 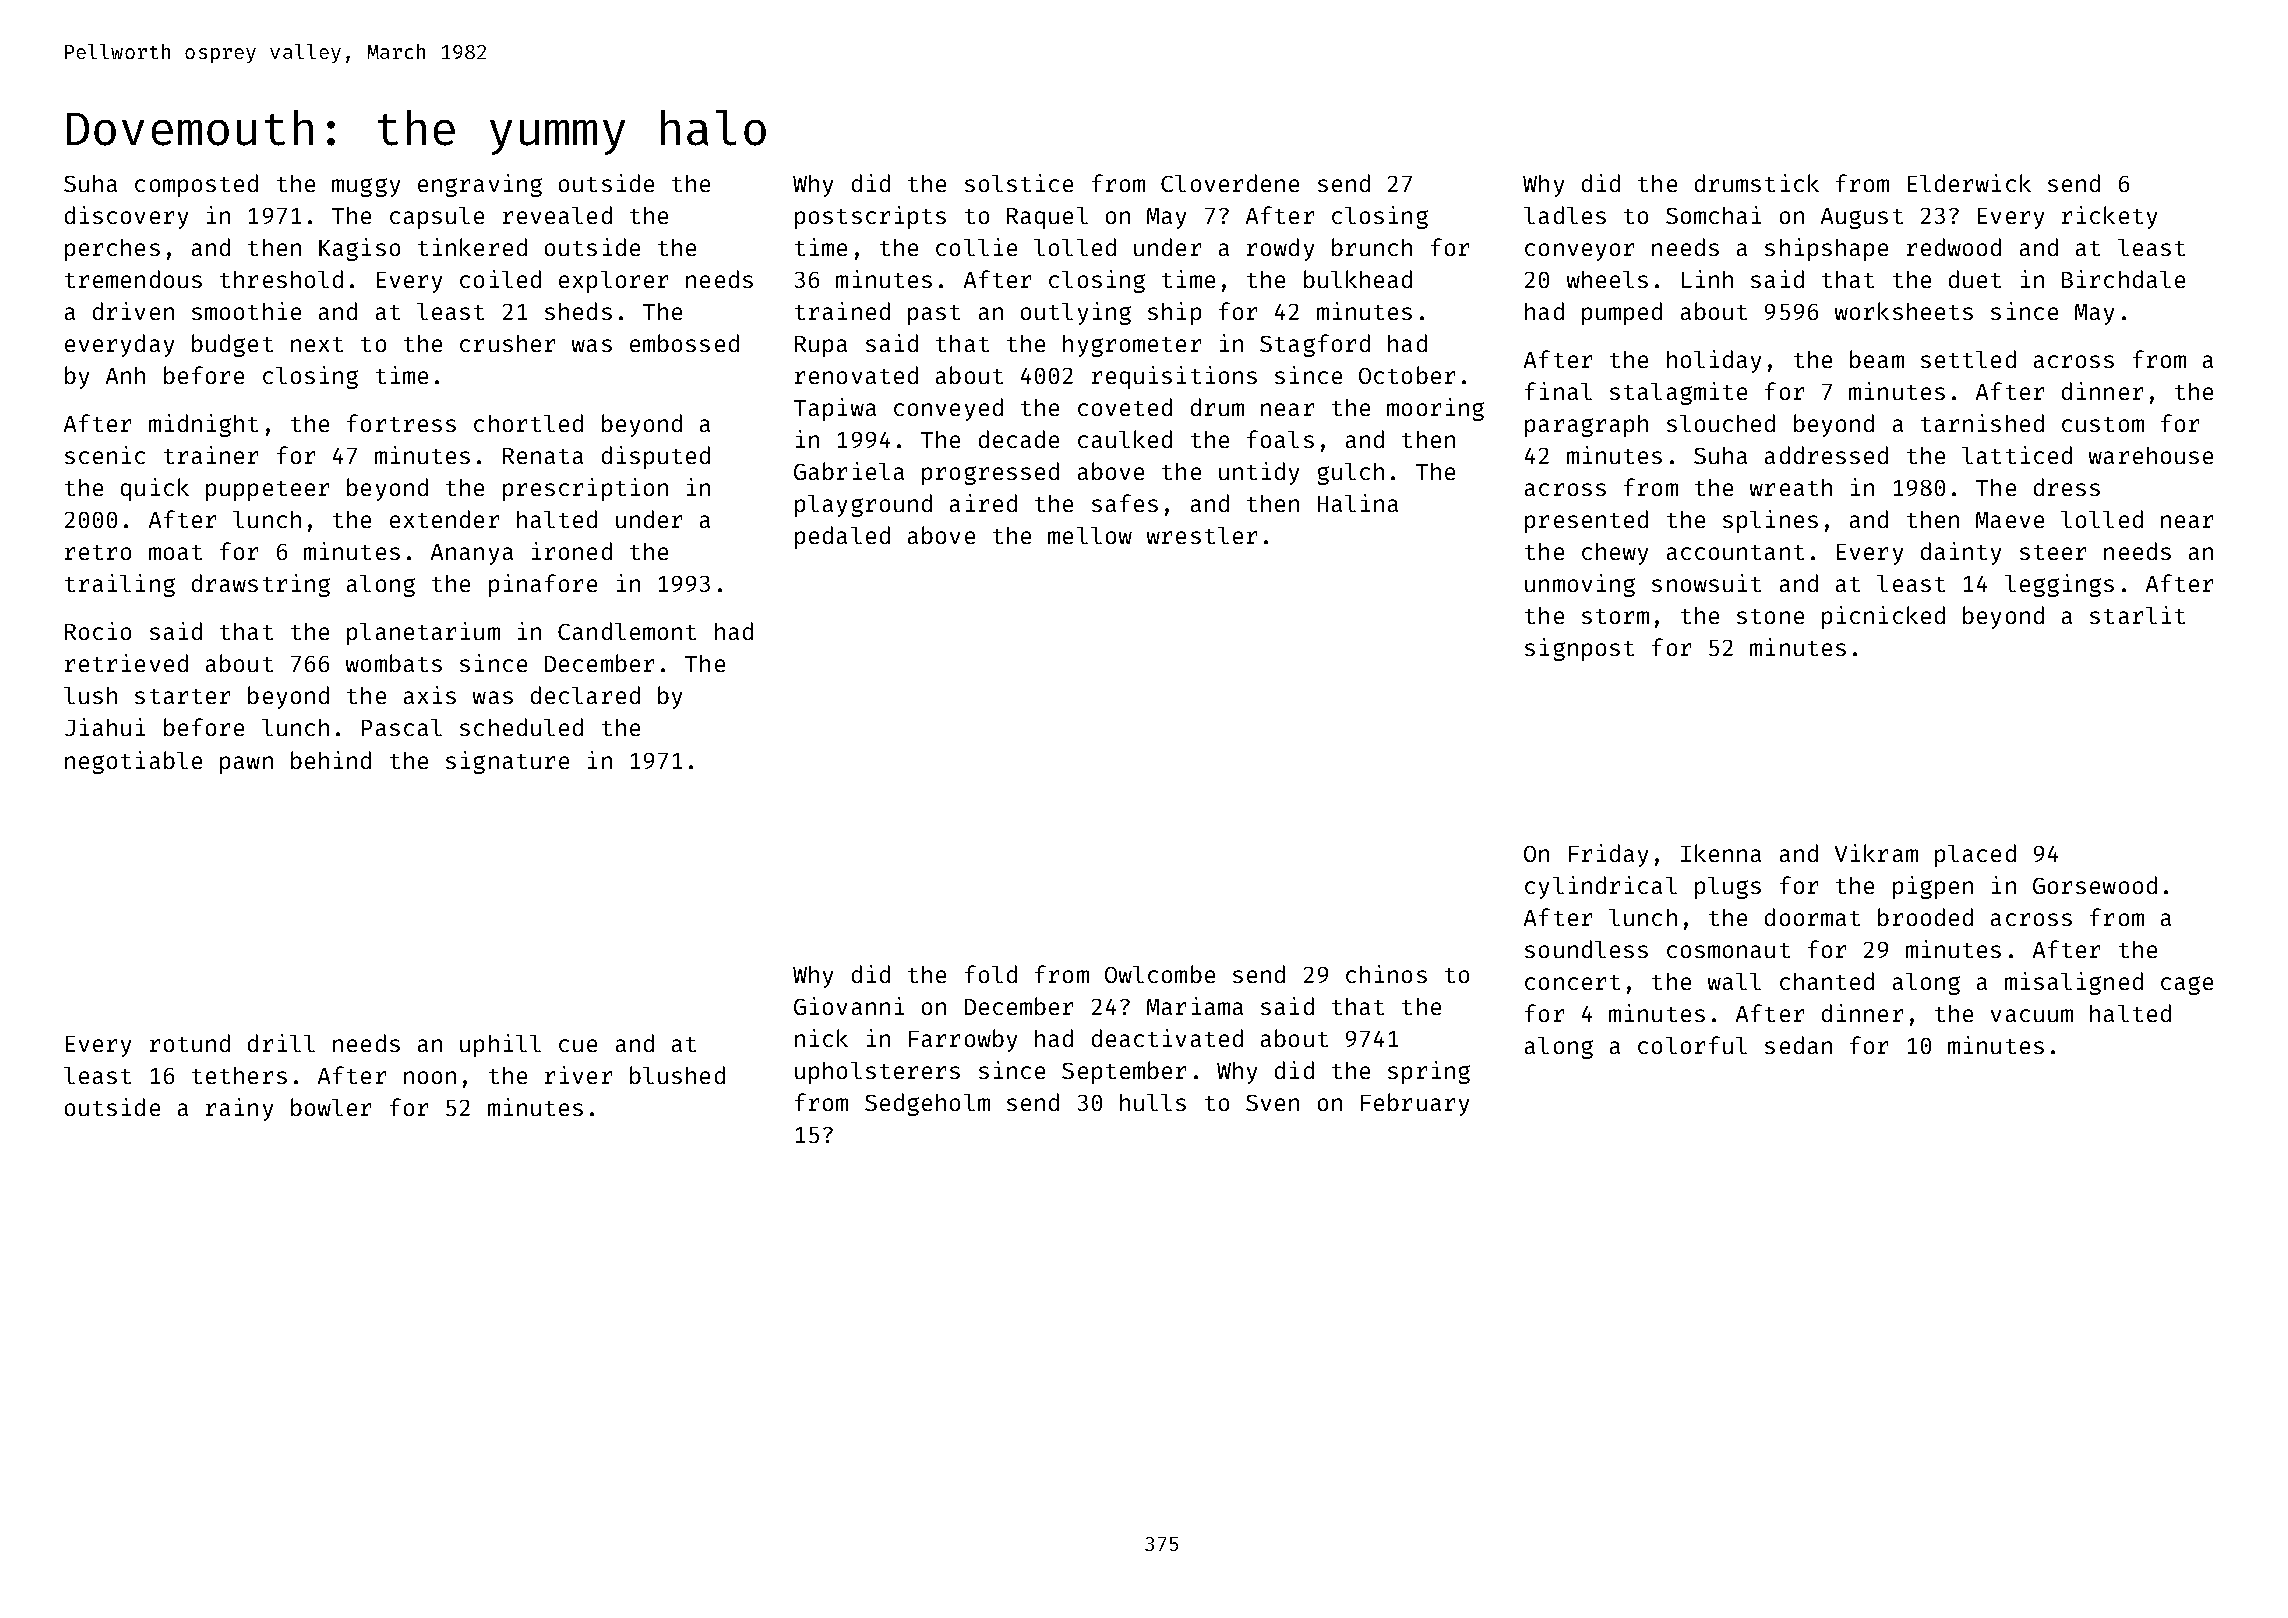 What do you see at coordinates (1272, 1103) in the screenshot?
I see `Sven` at bounding box center [1272, 1103].
